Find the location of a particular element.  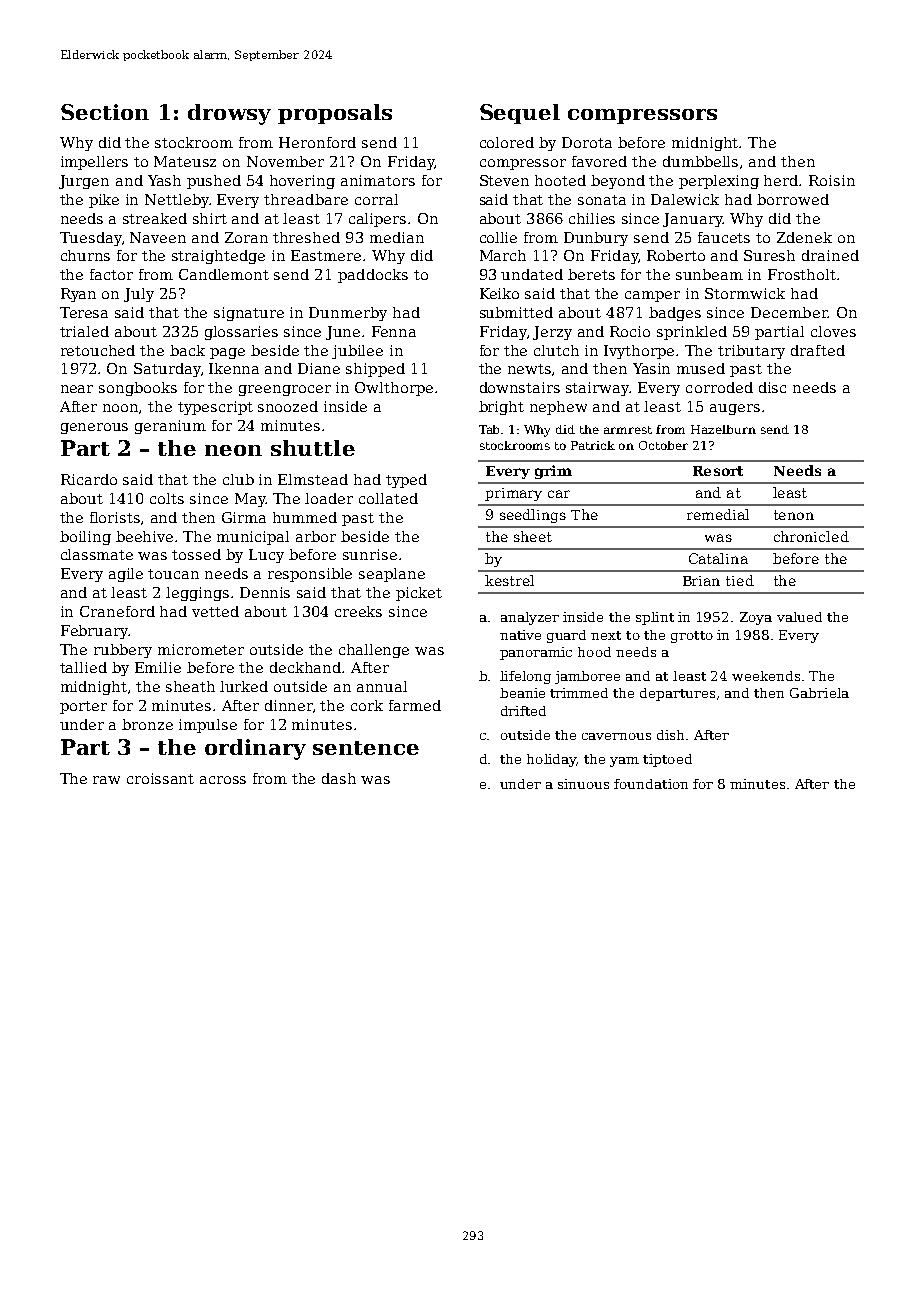

Section is located at coordinates (105, 112).
